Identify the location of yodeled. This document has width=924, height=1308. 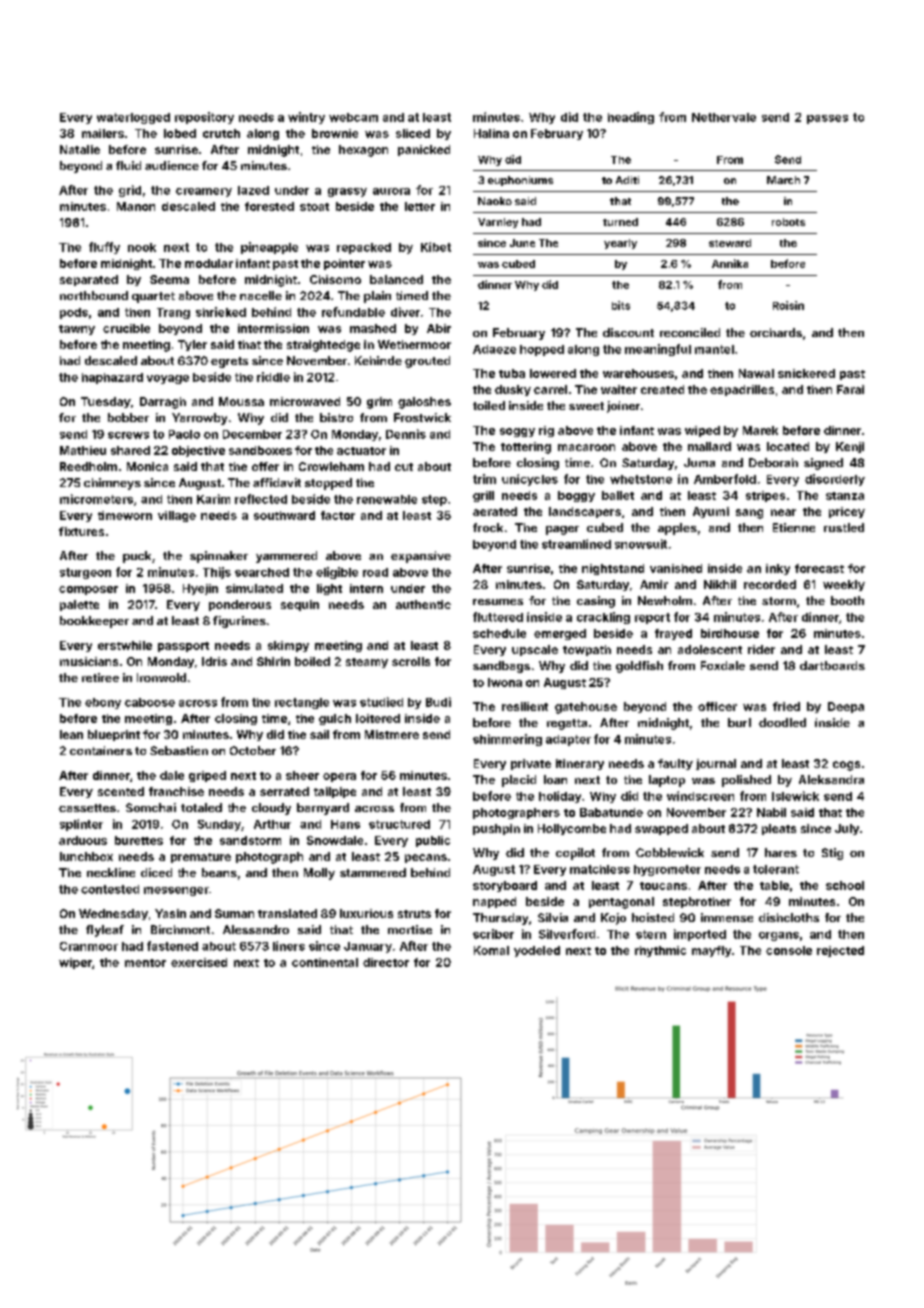
(537, 951).
